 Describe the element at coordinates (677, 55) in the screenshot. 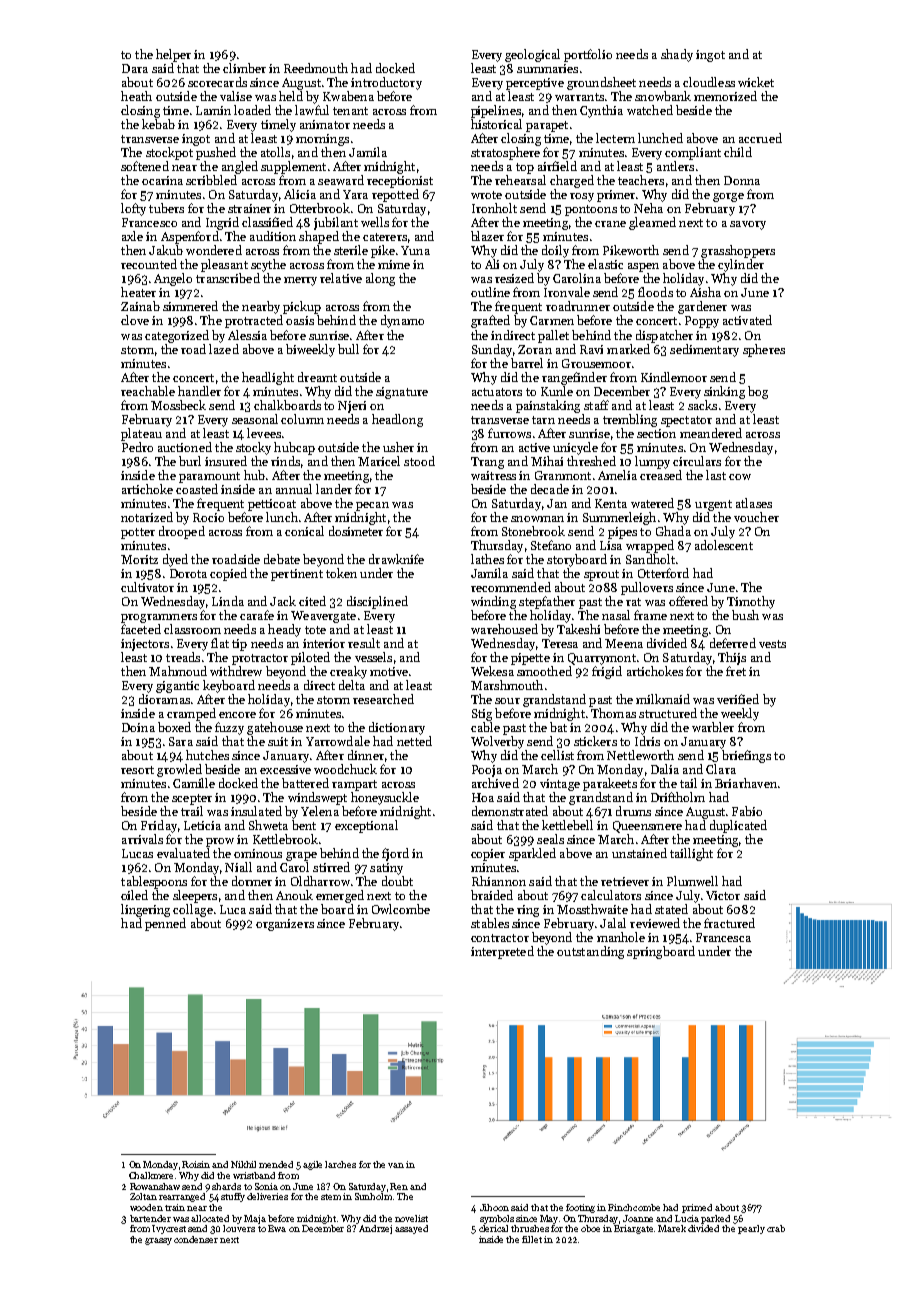

I see `shady` at that location.
